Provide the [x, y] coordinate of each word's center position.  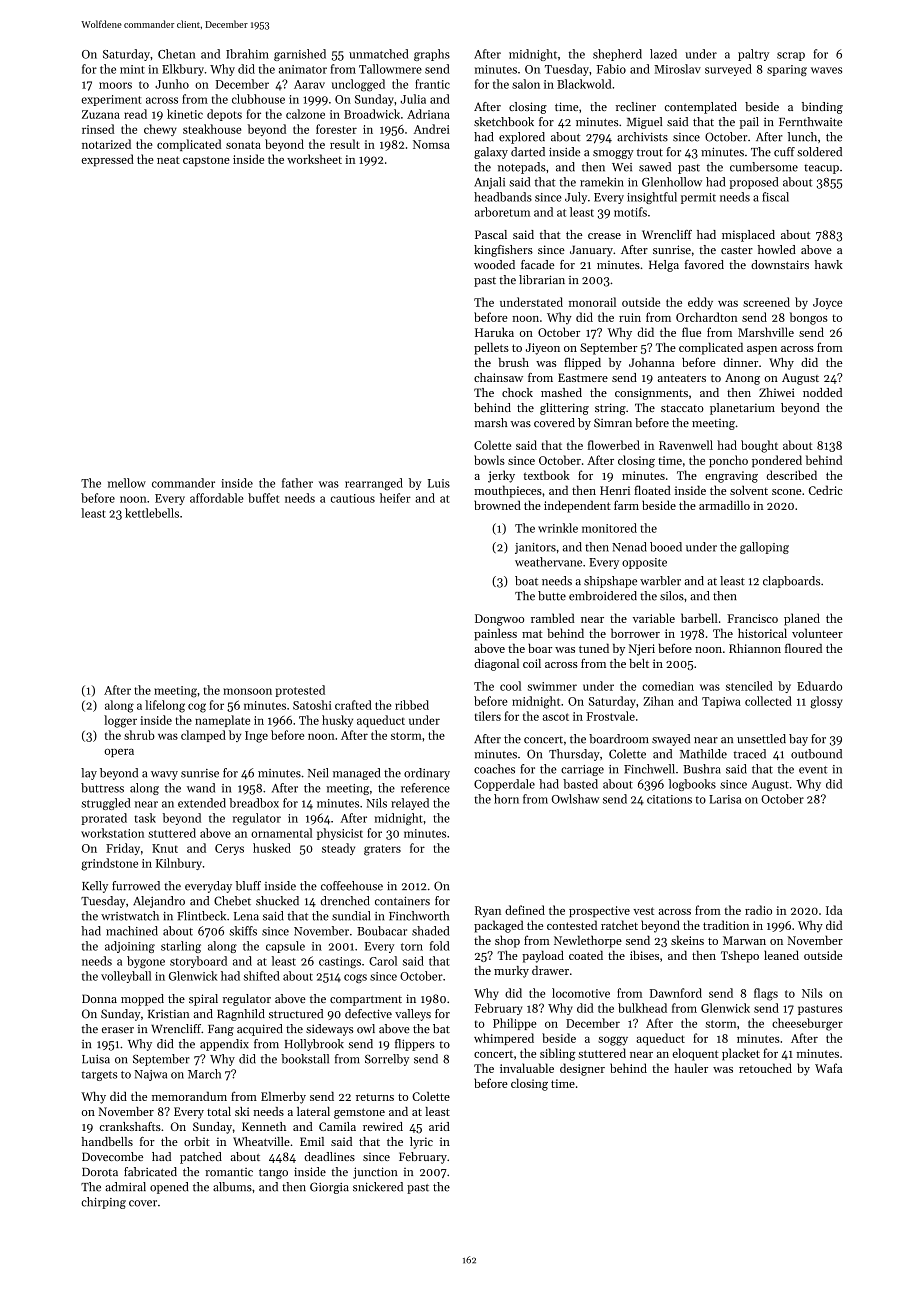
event [813, 770]
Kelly [95, 887]
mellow [127, 483]
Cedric [826, 490]
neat [168, 160]
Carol [383, 961]
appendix [224, 1045]
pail [749, 123]
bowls [489, 460]
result [345, 144]
